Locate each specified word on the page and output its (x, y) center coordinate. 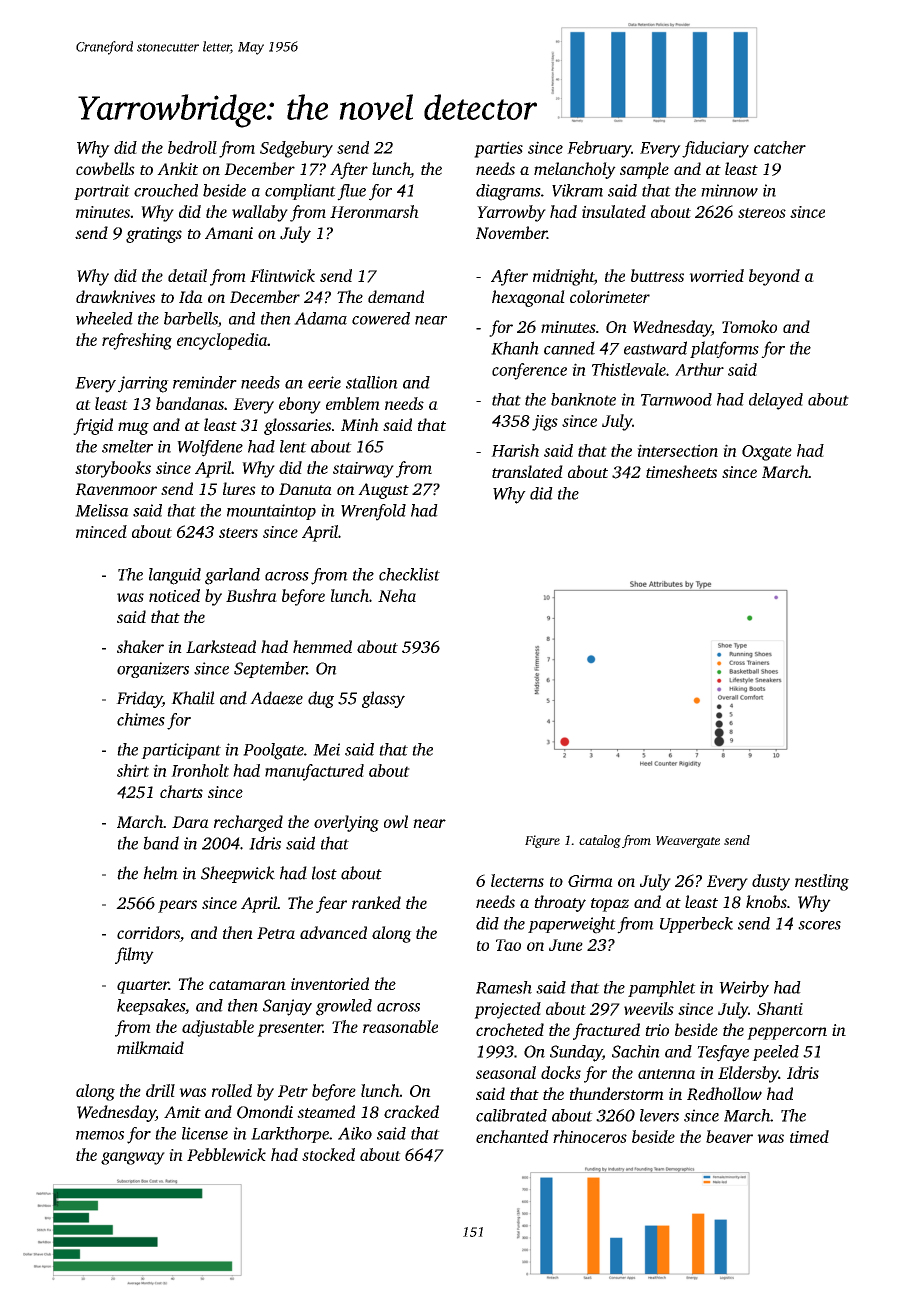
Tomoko (749, 326)
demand (396, 296)
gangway (133, 1158)
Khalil (193, 698)
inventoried (330, 983)
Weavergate (688, 842)
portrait (102, 192)
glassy (383, 699)
